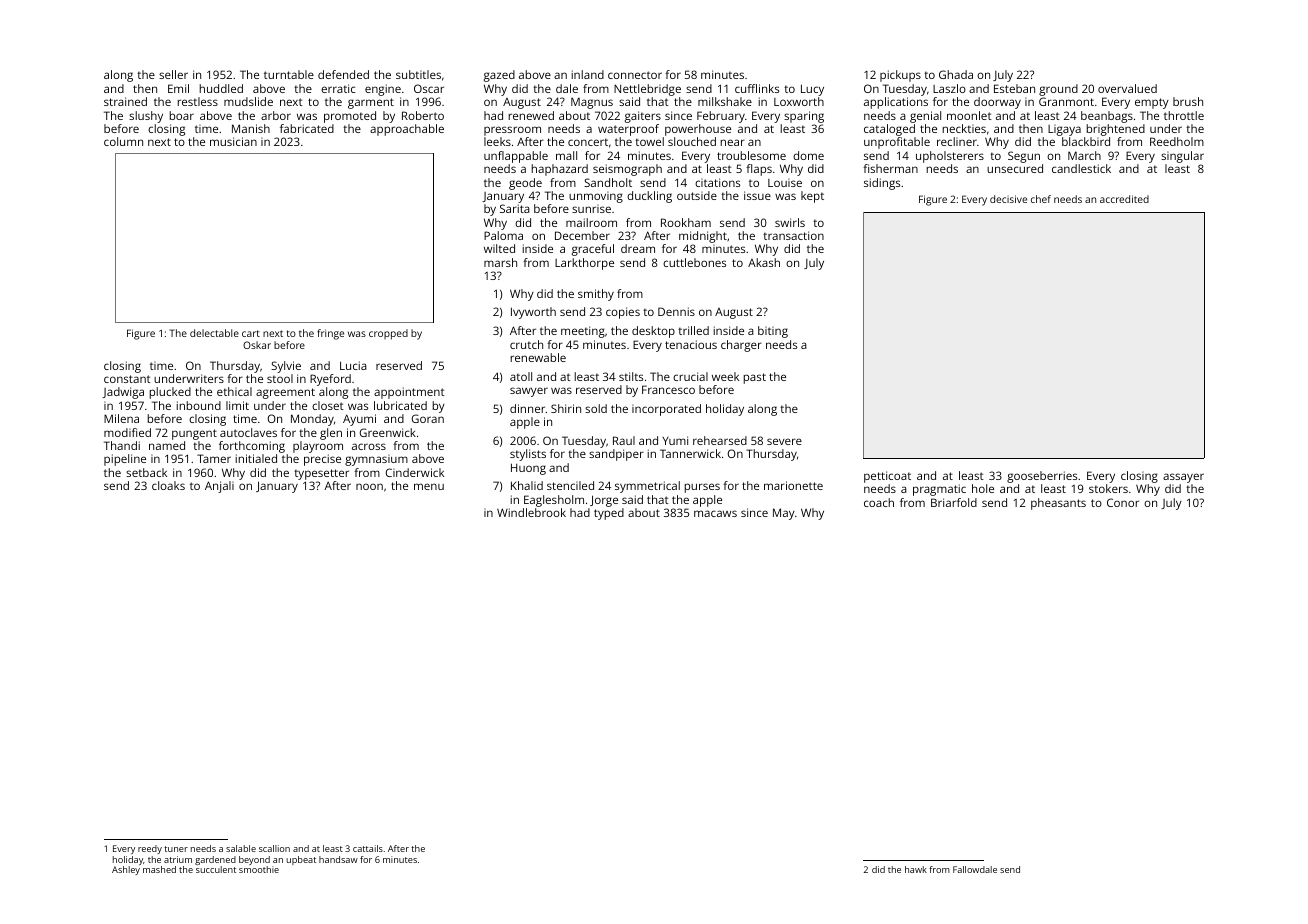 Image resolution: width=1308 pixels, height=924 pixels. I want to click on inland, so click(587, 74).
